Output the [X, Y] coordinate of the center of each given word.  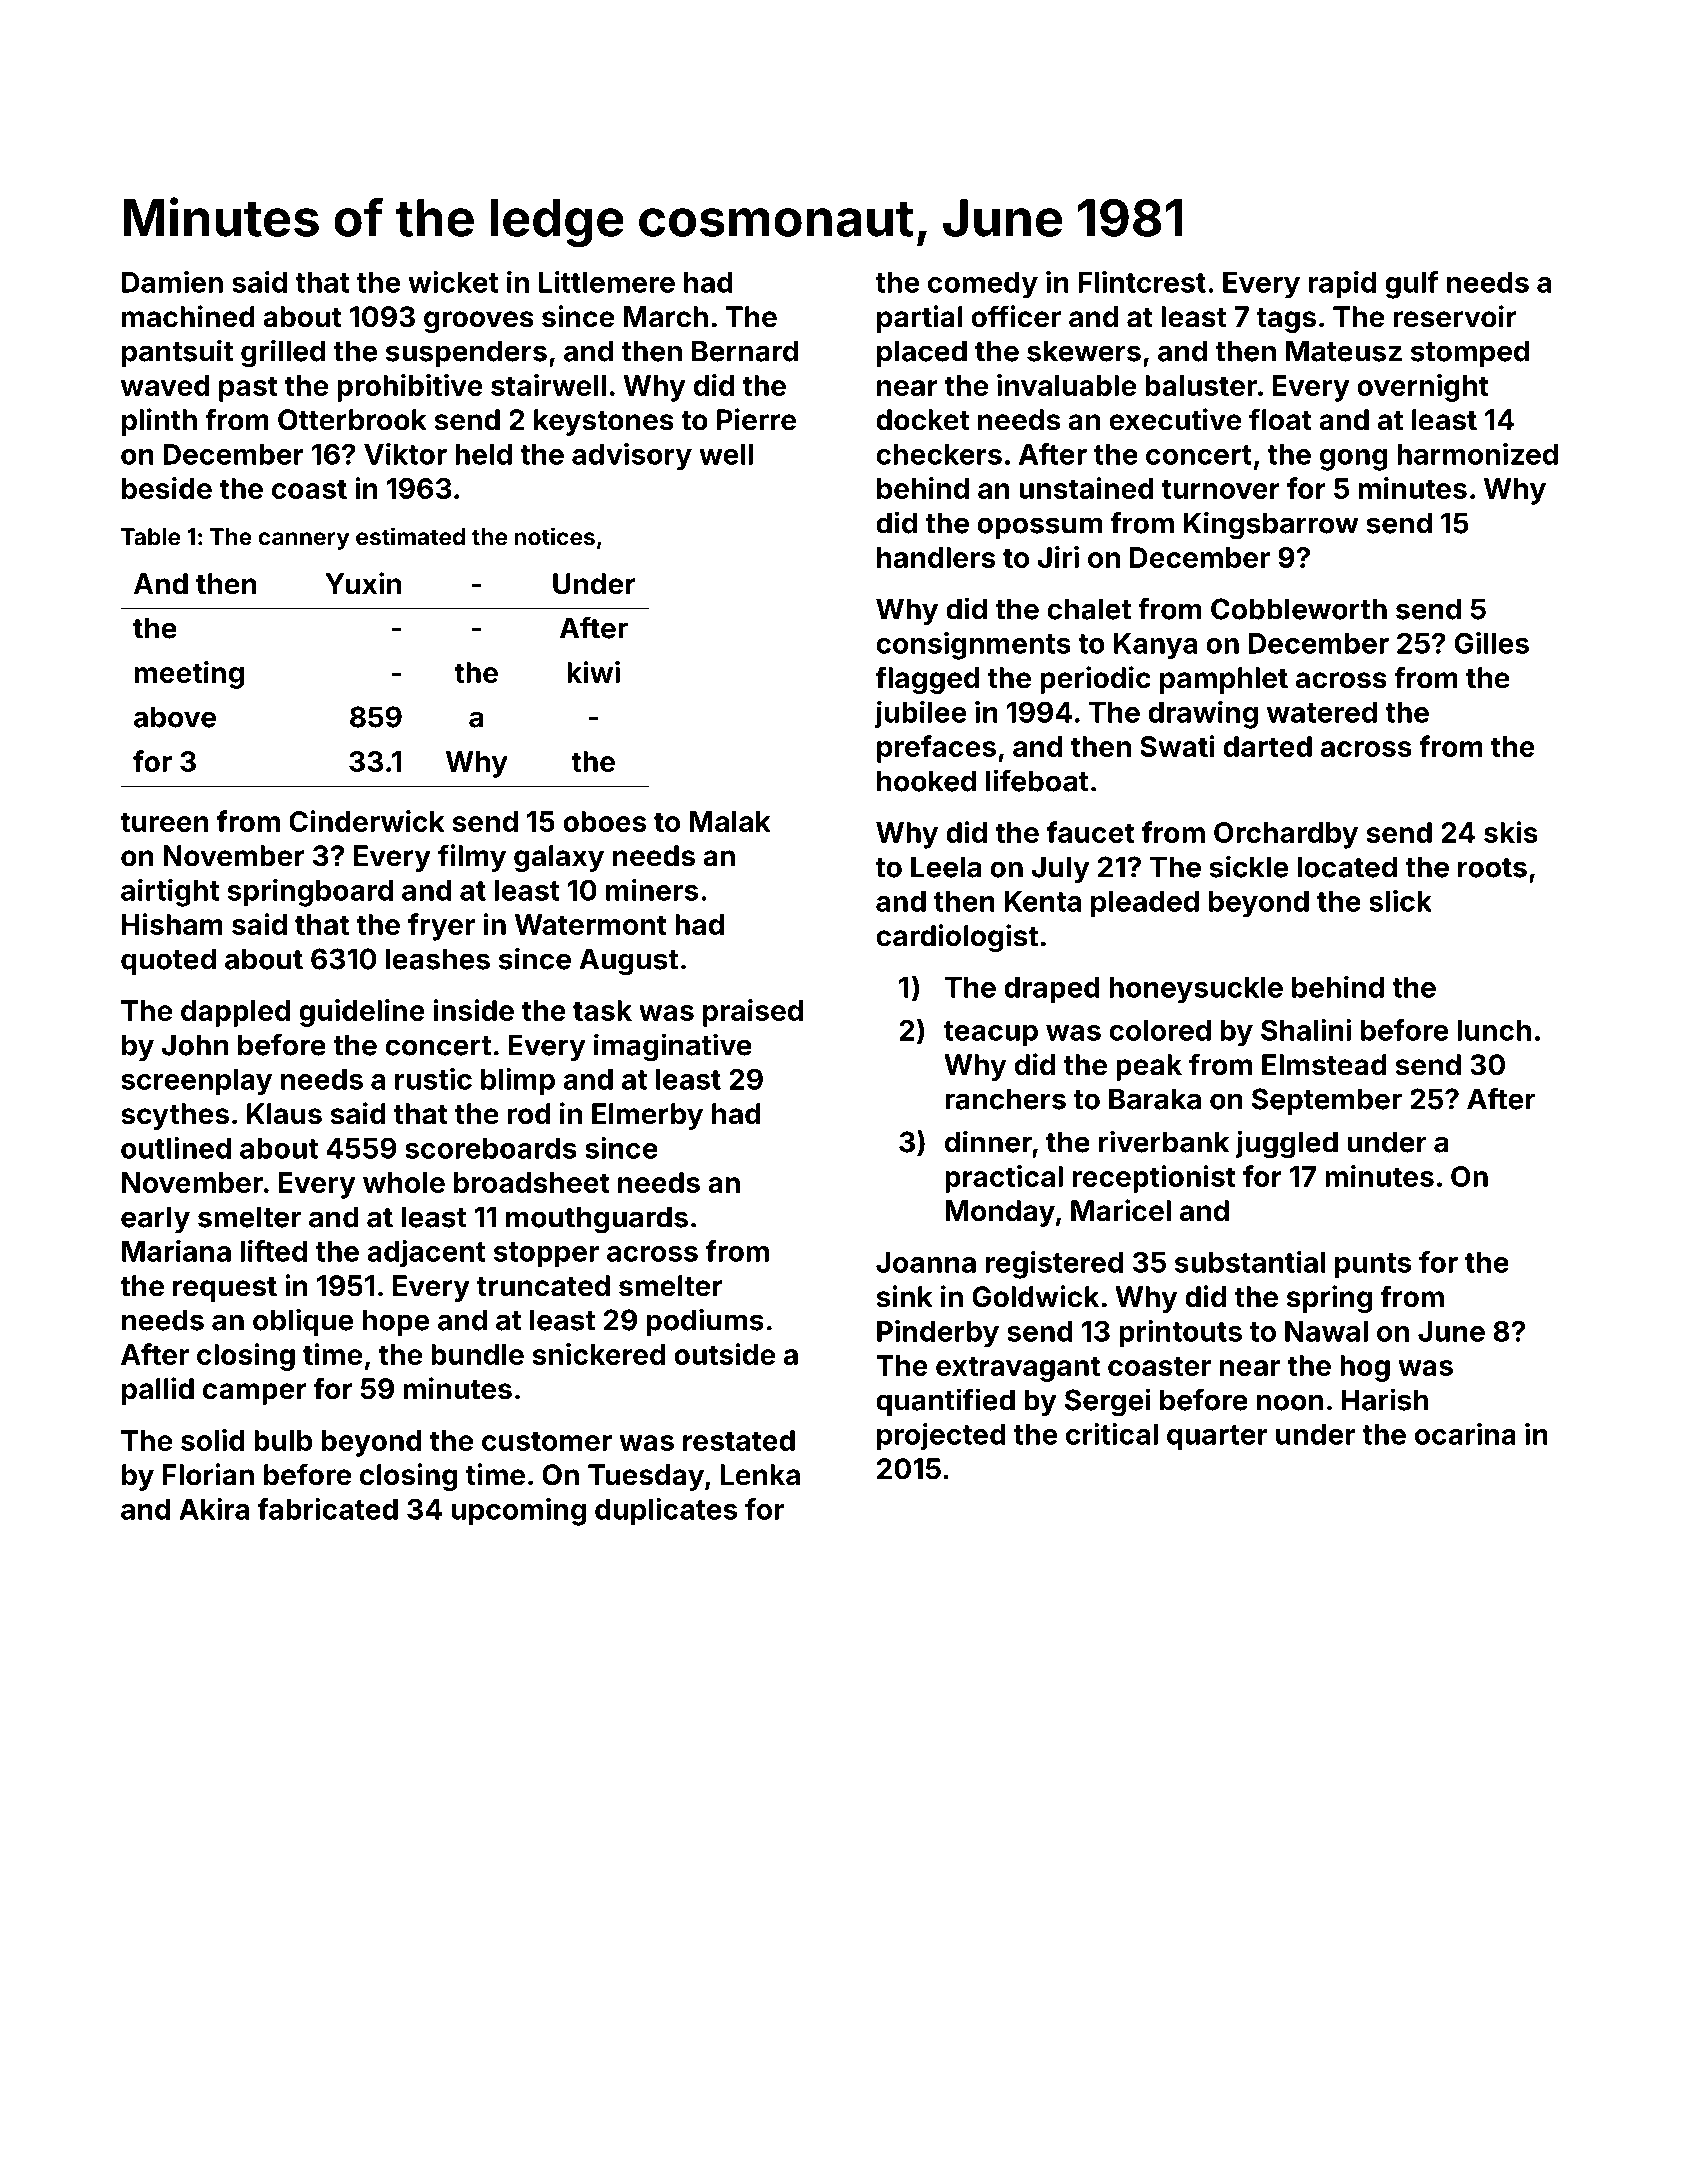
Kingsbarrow [1271, 525]
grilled [283, 353]
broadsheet [531, 1182]
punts [1373, 1266]
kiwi [593, 672]
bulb [283, 1440]
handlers [936, 557]
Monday [1000, 1213]
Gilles [1492, 643]
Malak [730, 821]
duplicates [666, 1512]
